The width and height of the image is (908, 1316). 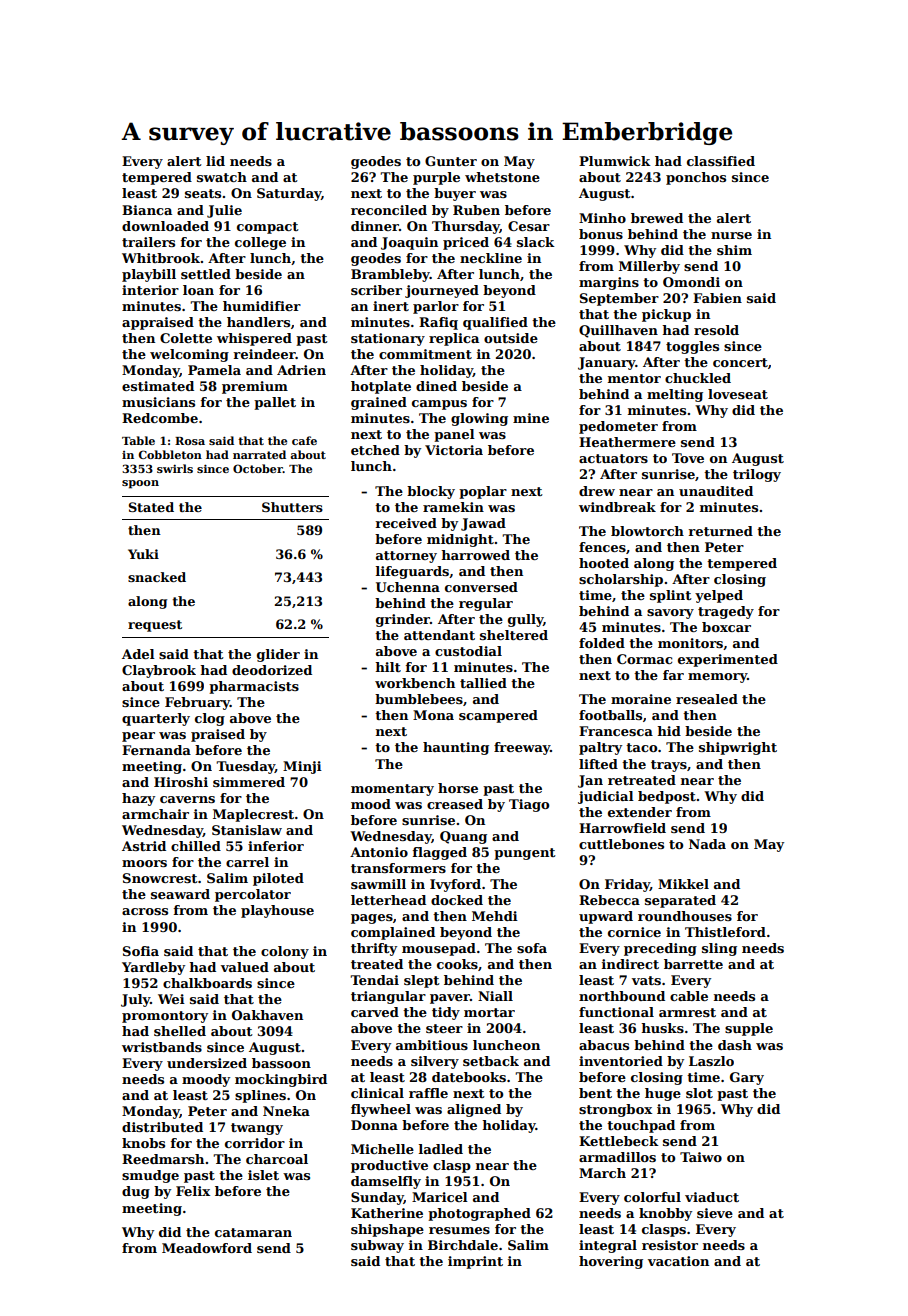 What do you see at coordinates (511, 338) in the image?
I see `outside` at bounding box center [511, 338].
